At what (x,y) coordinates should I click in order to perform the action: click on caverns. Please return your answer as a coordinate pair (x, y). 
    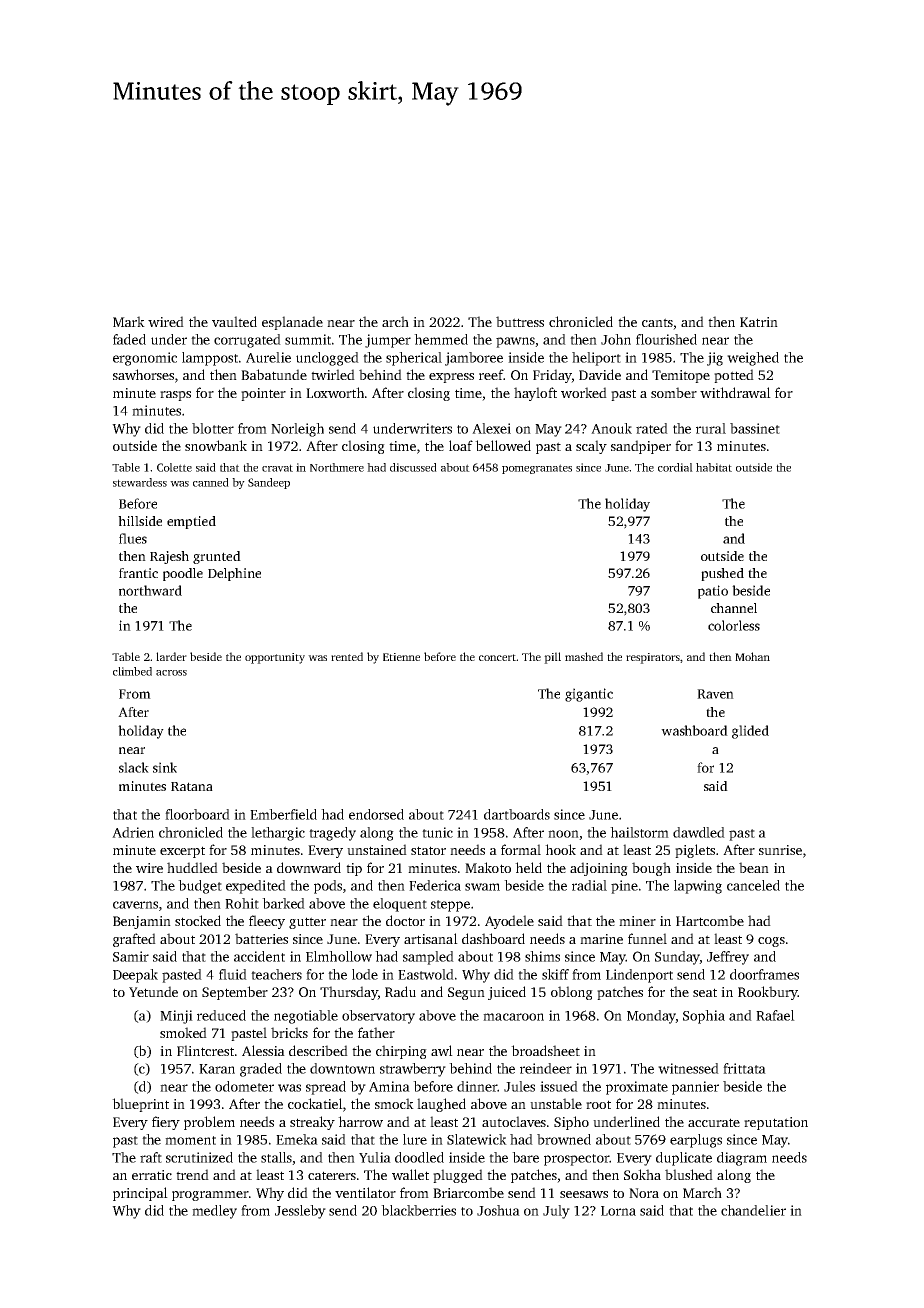
    Looking at the image, I should click on (135, 905).
